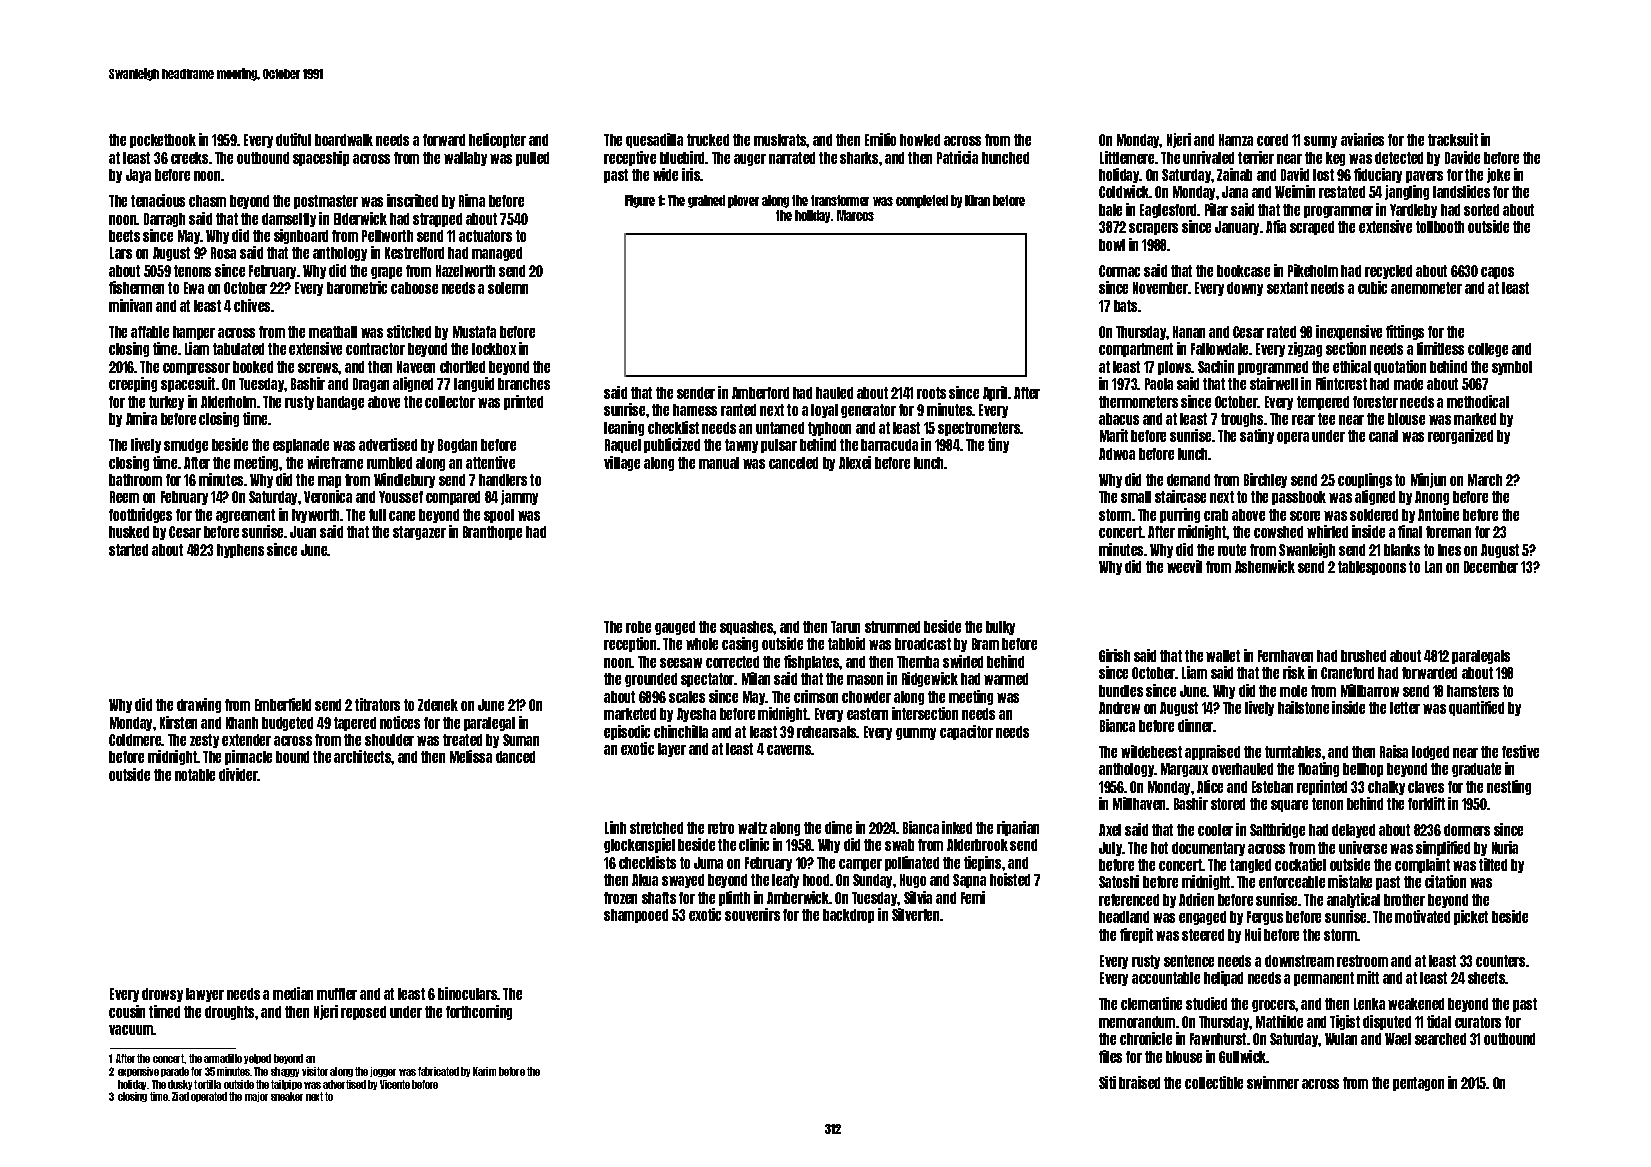  Describe the element at coordinates (180, 1096) in the document. I see `Ziad` at that location.
